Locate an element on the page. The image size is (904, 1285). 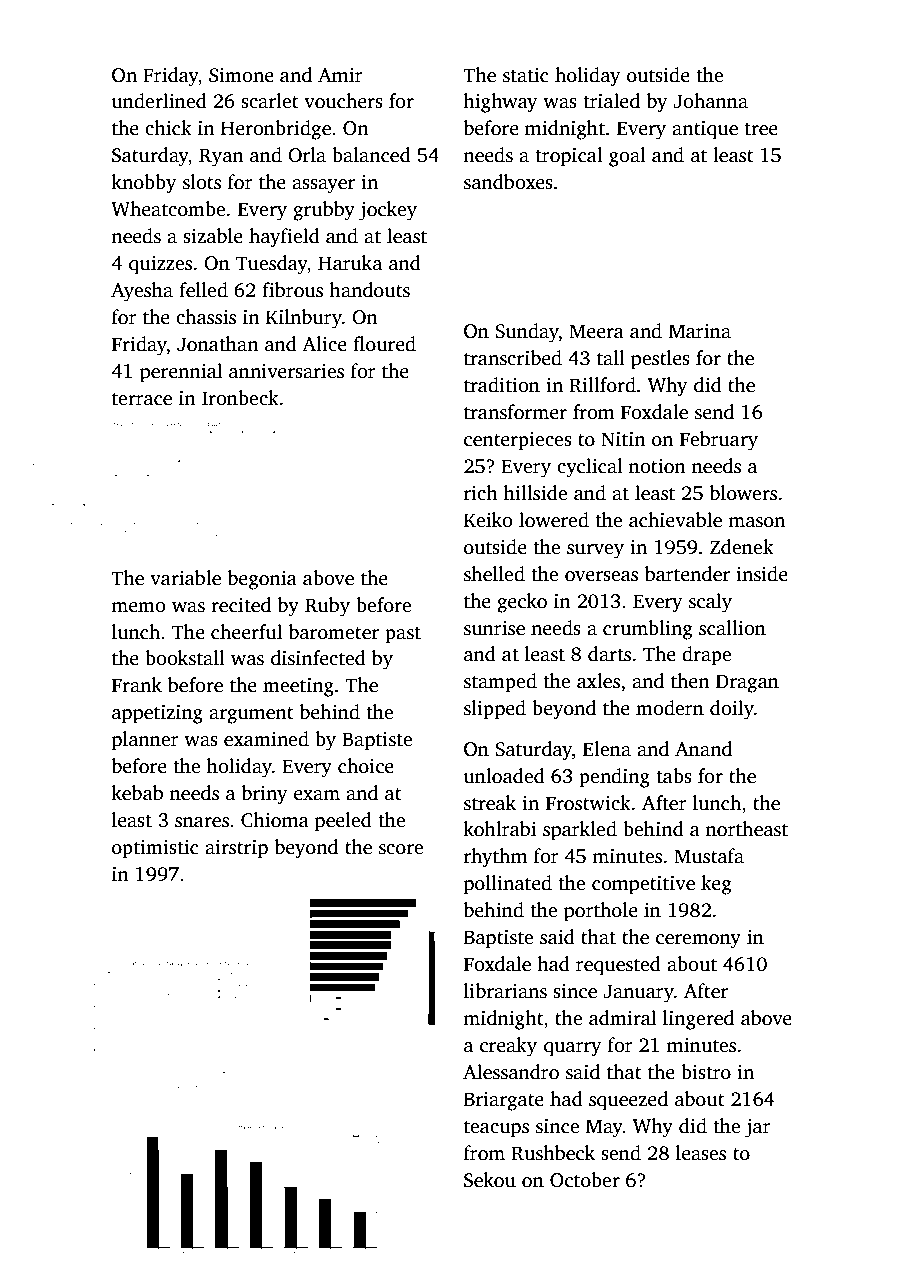
slots is located at coordinates (202, 182).
